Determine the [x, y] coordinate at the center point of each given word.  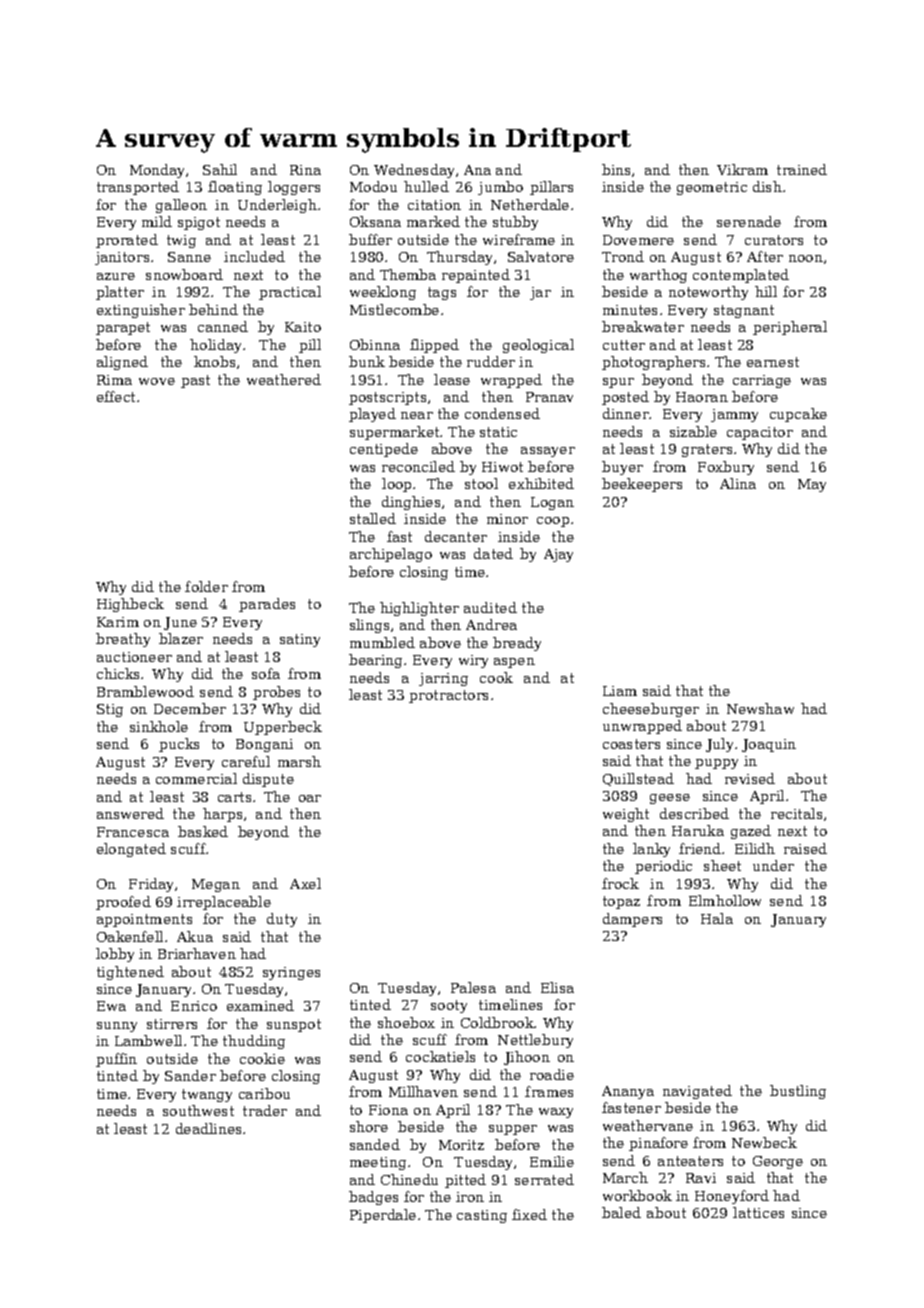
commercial [196, 778]
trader [265, 1110]
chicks [118, 673]
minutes [630, 310]
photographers [653, 363]
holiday [215, 346]
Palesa [473, 987]
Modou [373, 186]
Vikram [742, 169]
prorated [127, 241]
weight [626, 815]
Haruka [698, 830]
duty [282, 920]
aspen [514, 663]
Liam [620, 691]
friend [700, 848]
